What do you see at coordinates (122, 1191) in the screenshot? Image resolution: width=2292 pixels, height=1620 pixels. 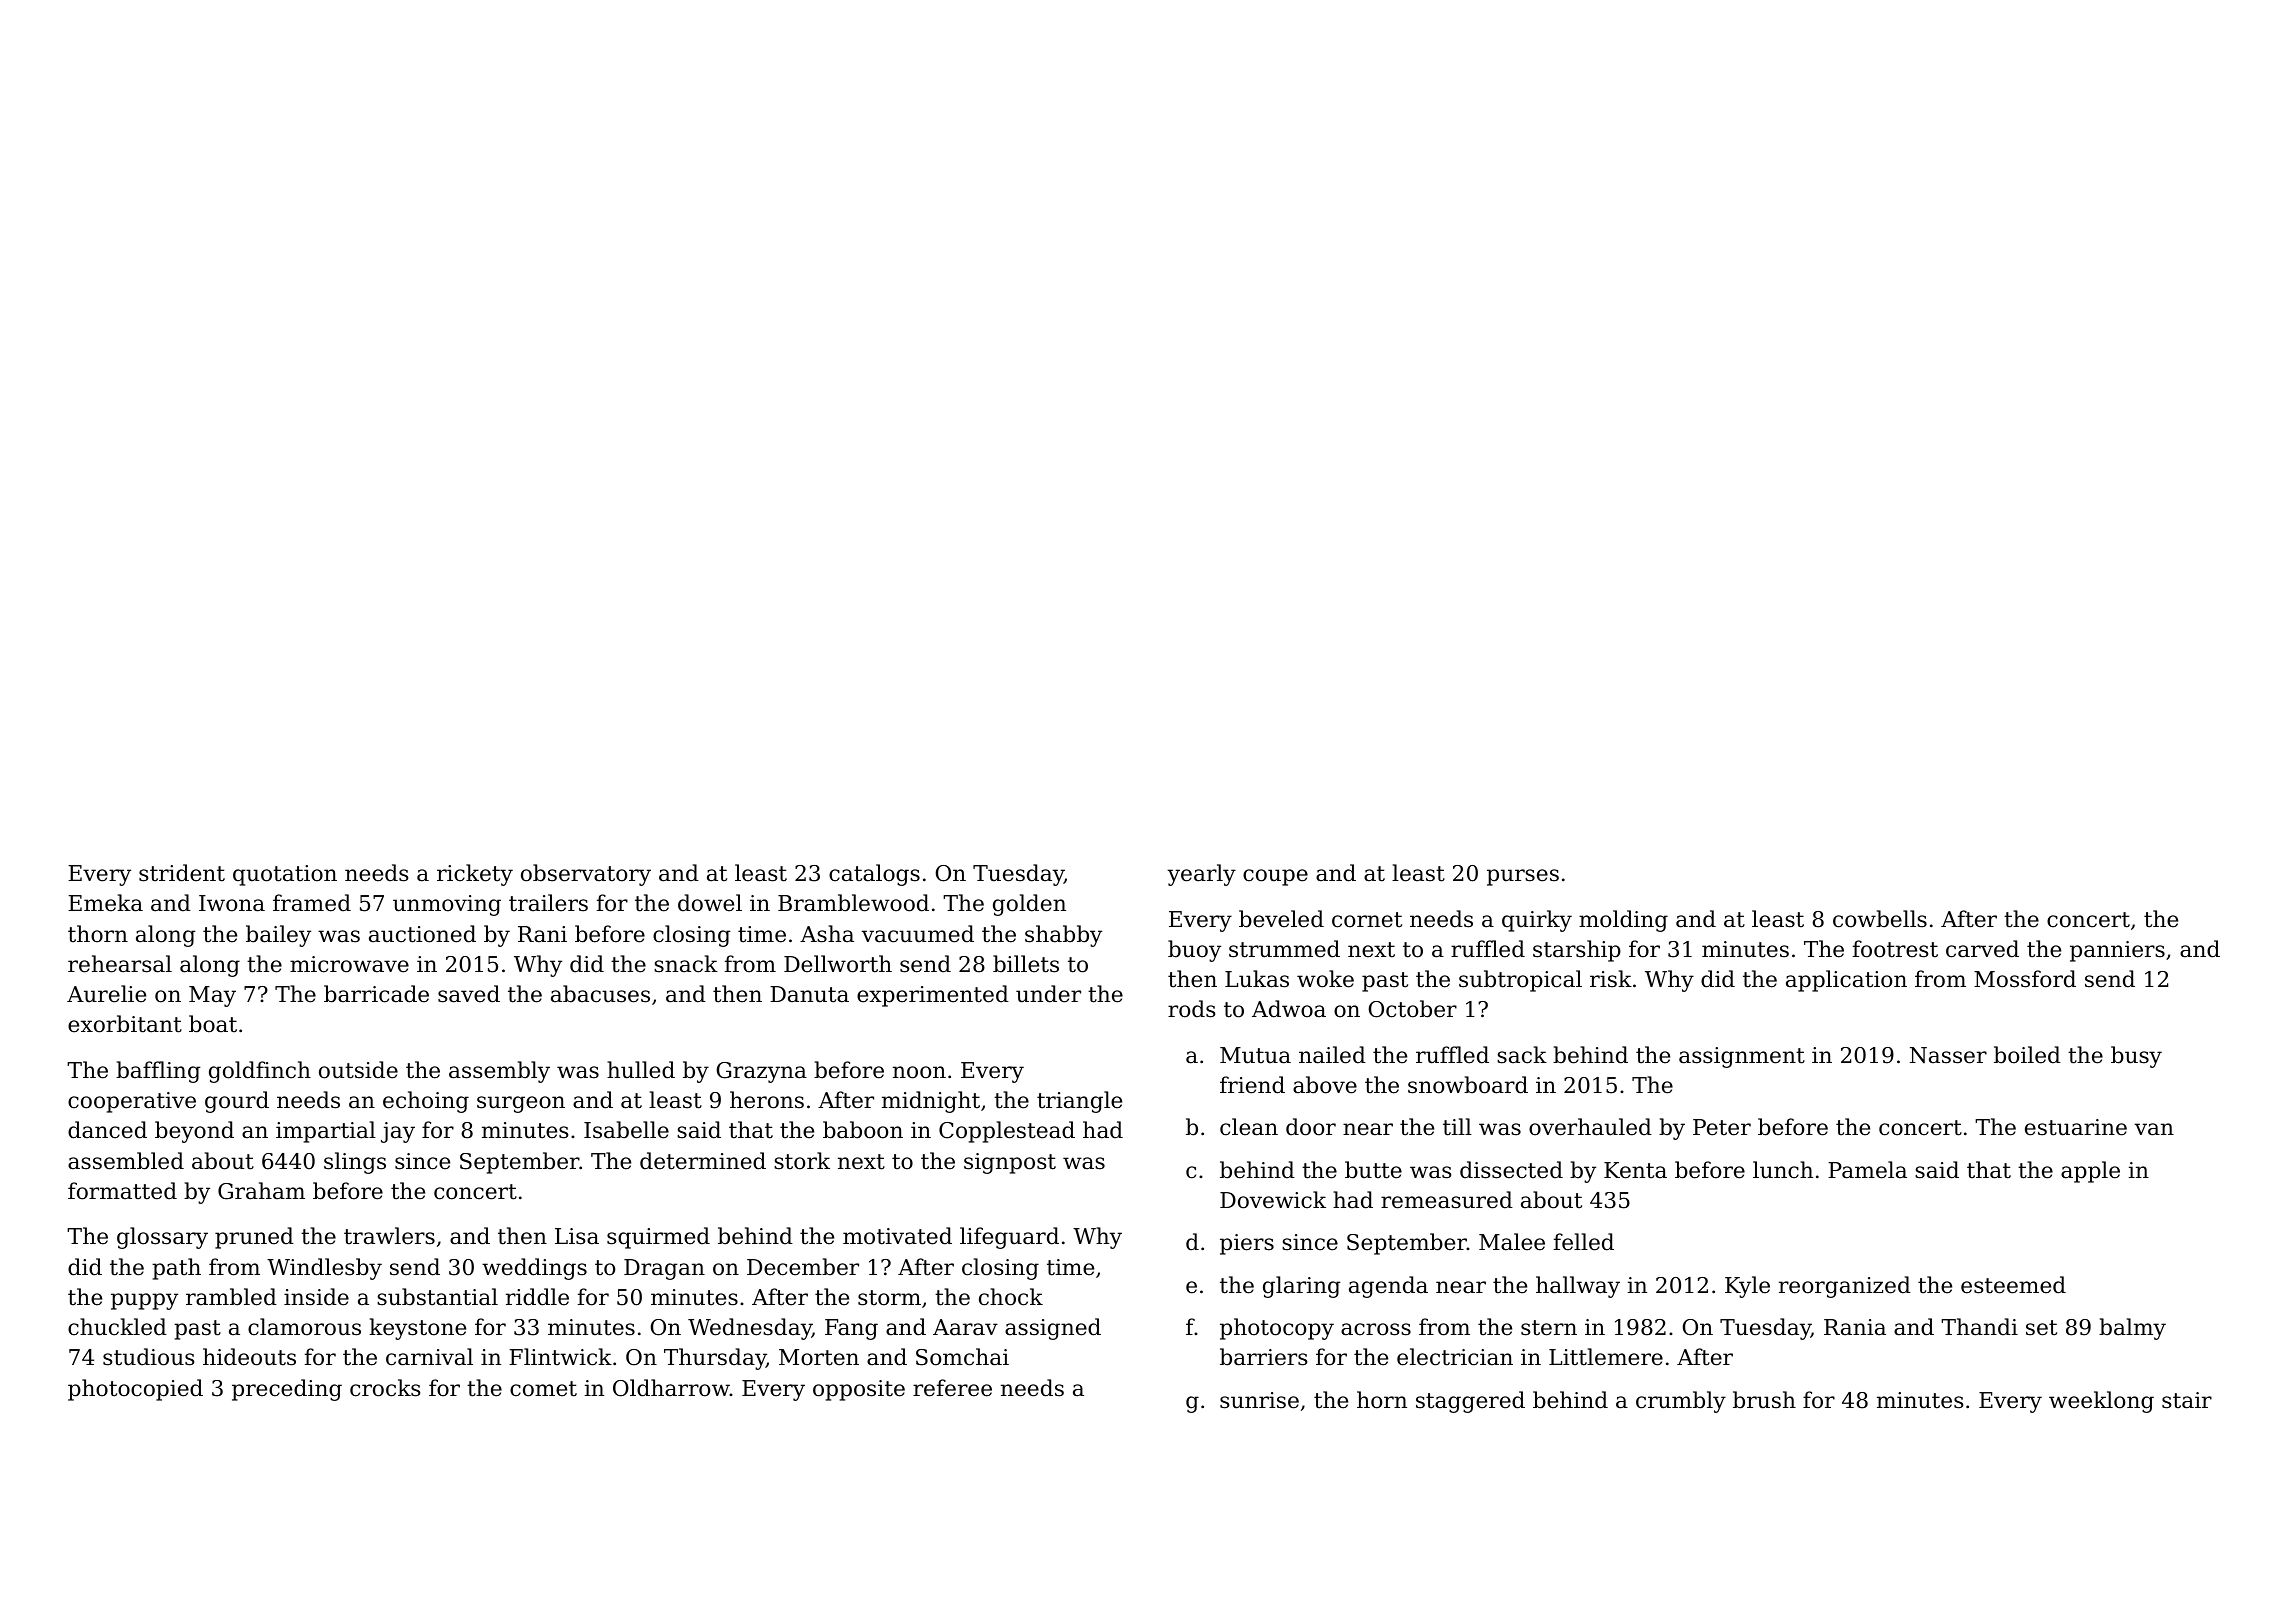 I see `formatted` at bounding box center [122, 1191].
